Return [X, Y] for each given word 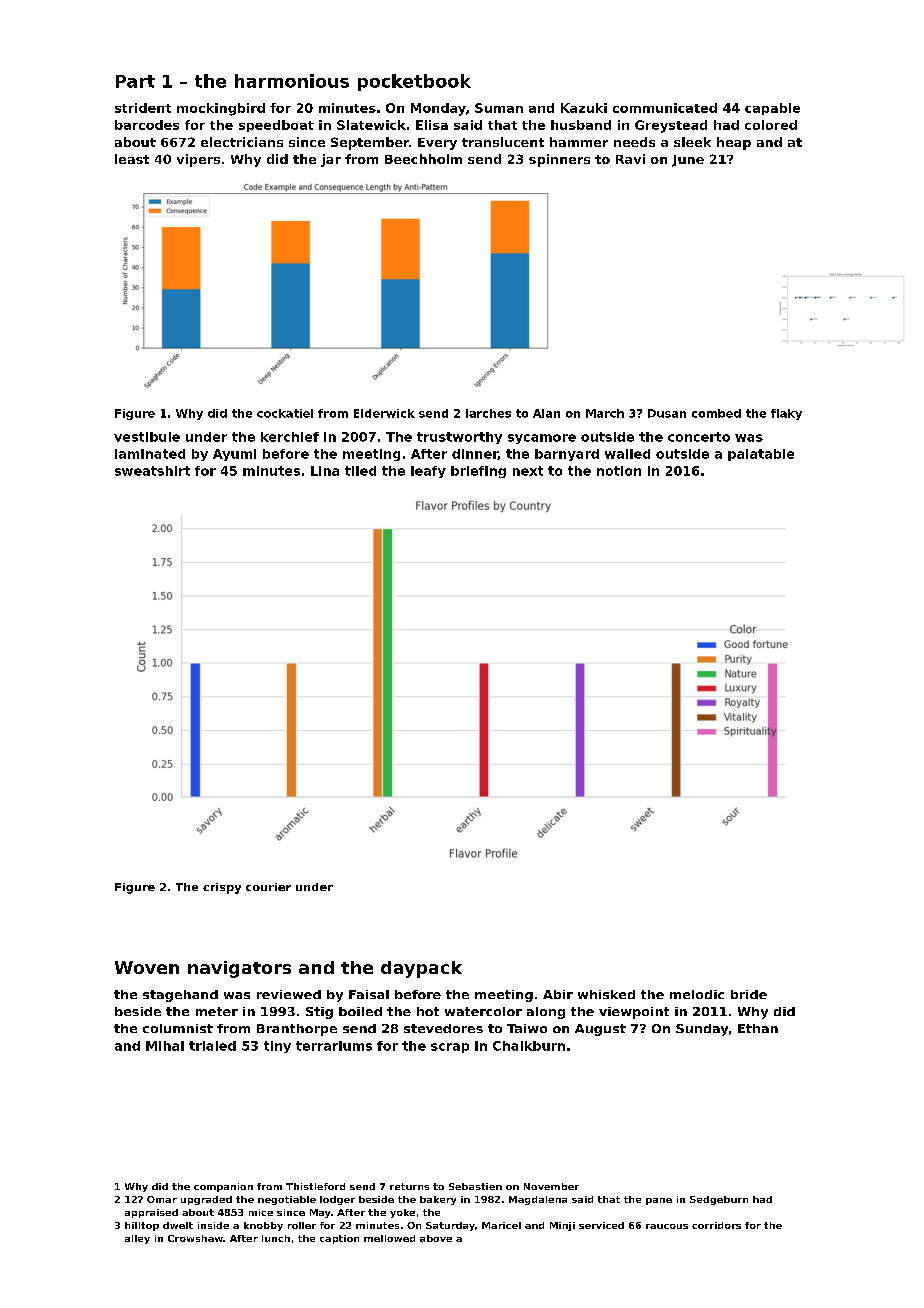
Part [135, 81]
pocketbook [414, 82]
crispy [222, 888]
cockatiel [285, 413]
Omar [162, 1199]
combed [716, 413]
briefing [478, 472]
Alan [546, 413]
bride [749, 994]
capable [772, 109]
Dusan [667, 413]
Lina [325, 471]
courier [268, 887]
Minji [562, 1226]
